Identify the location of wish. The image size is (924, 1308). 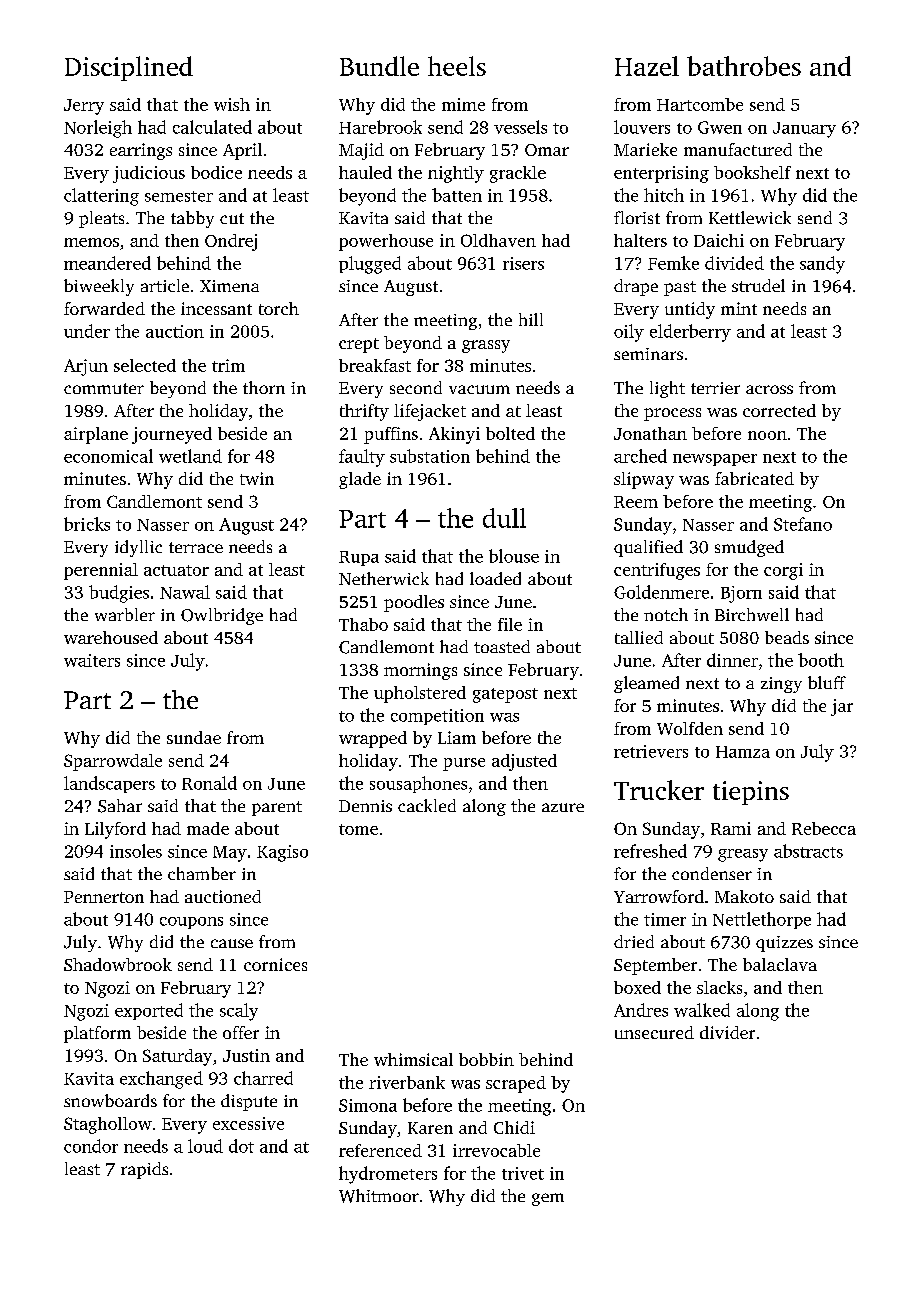
(232, 104).
